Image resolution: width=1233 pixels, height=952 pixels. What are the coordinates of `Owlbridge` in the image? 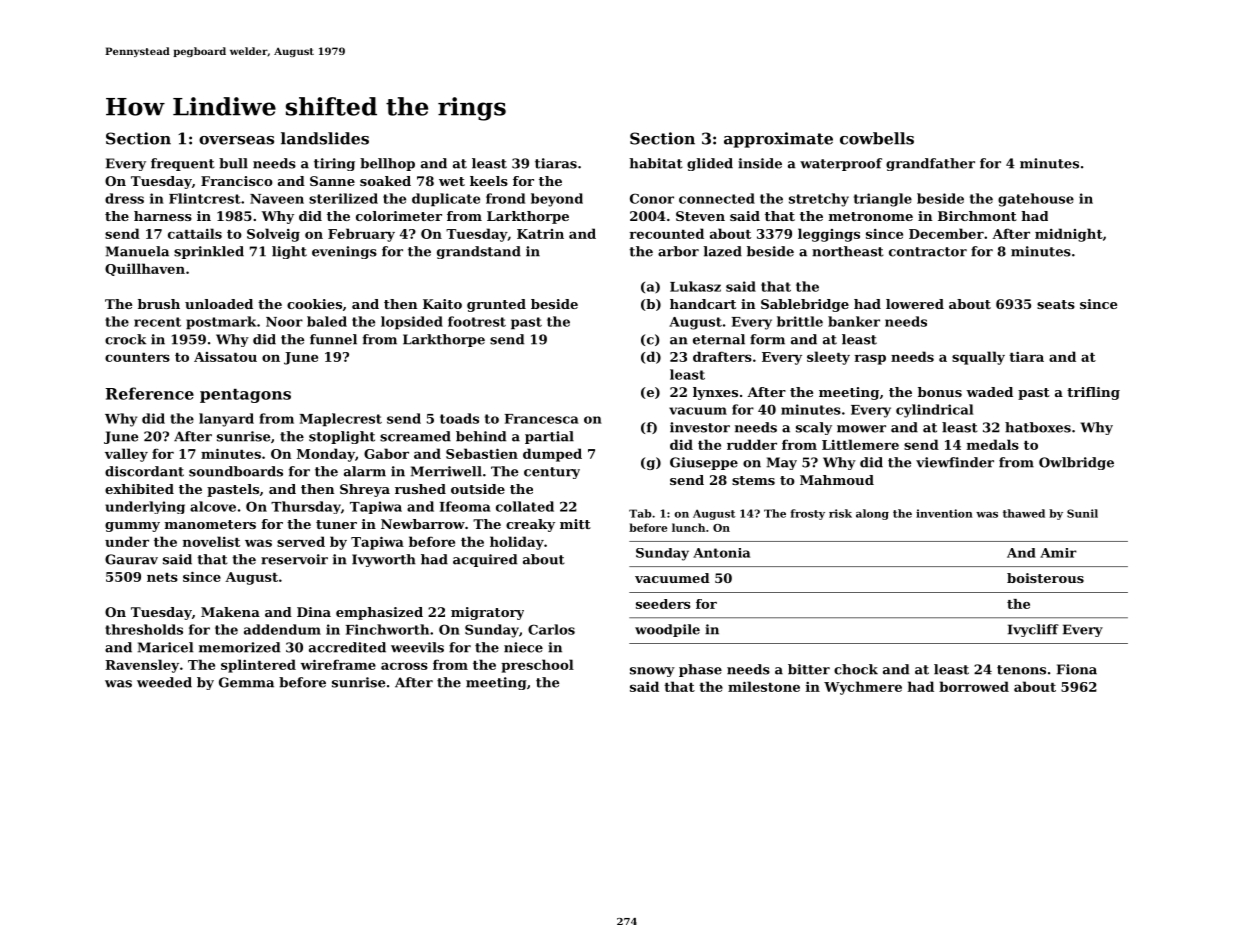 It's located at (1076, 463).
